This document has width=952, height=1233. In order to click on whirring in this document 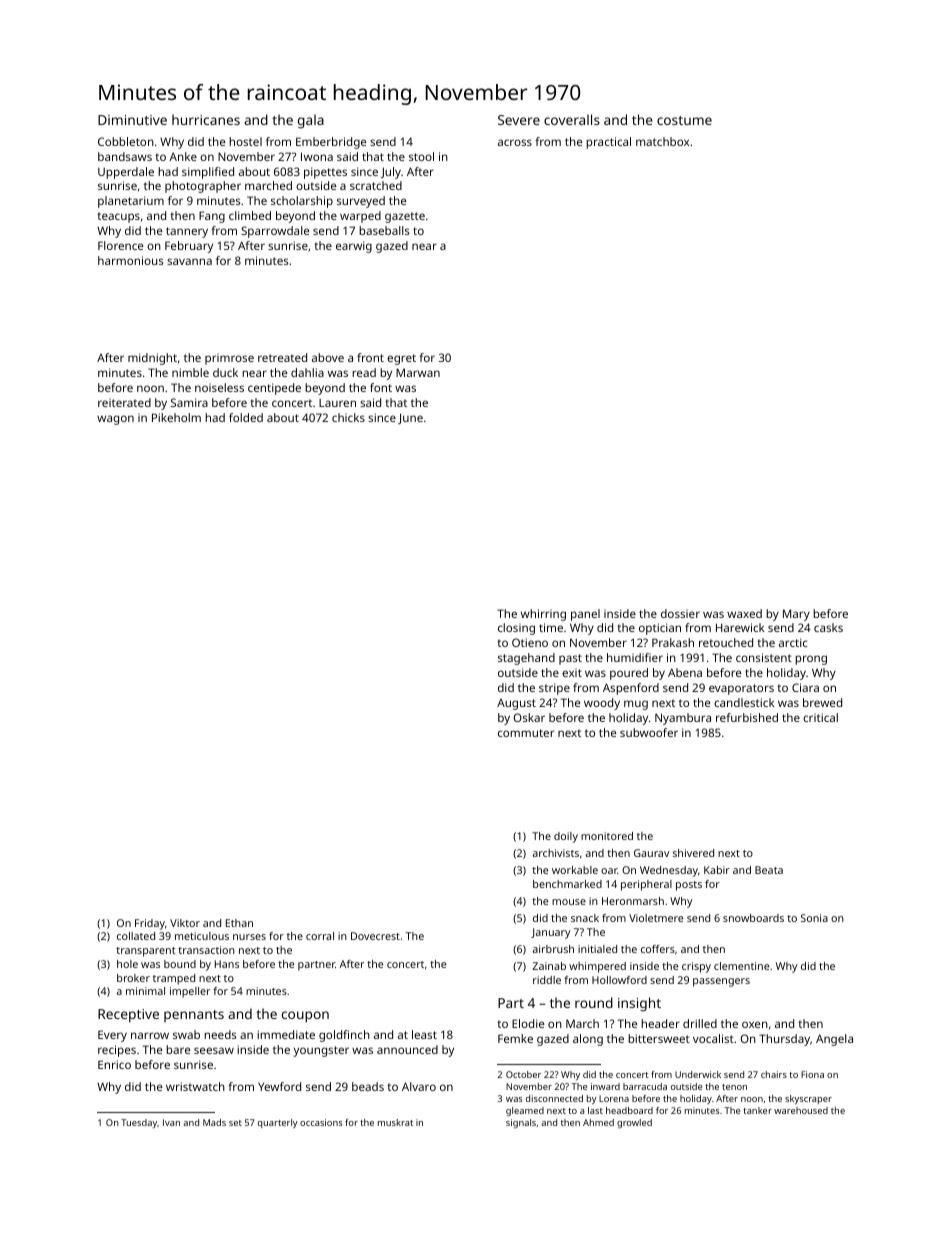, I will do `click(543, 615)`.
